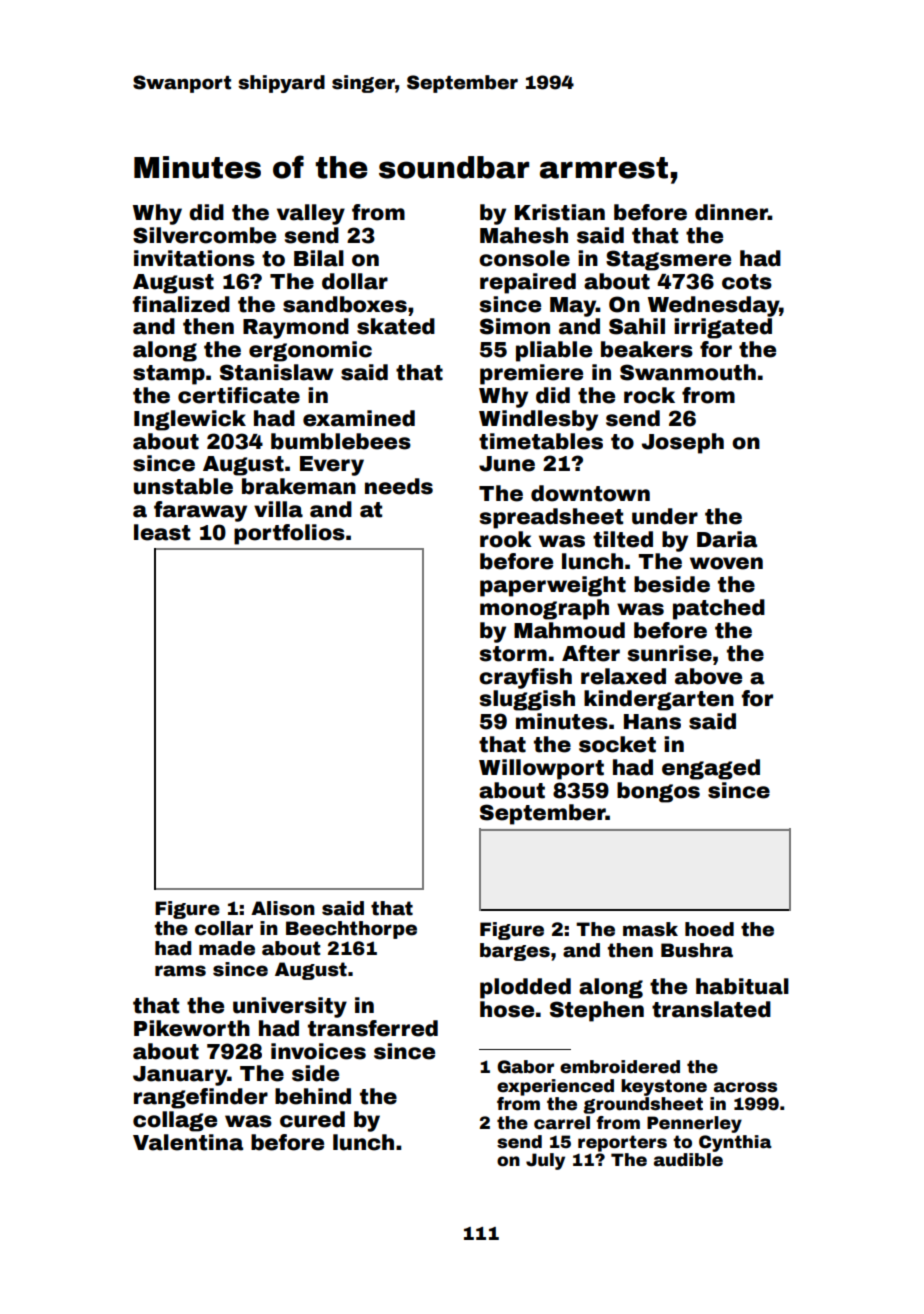 The image size is (924, 1314). I want to click on Willowport, so click(541, 769).
